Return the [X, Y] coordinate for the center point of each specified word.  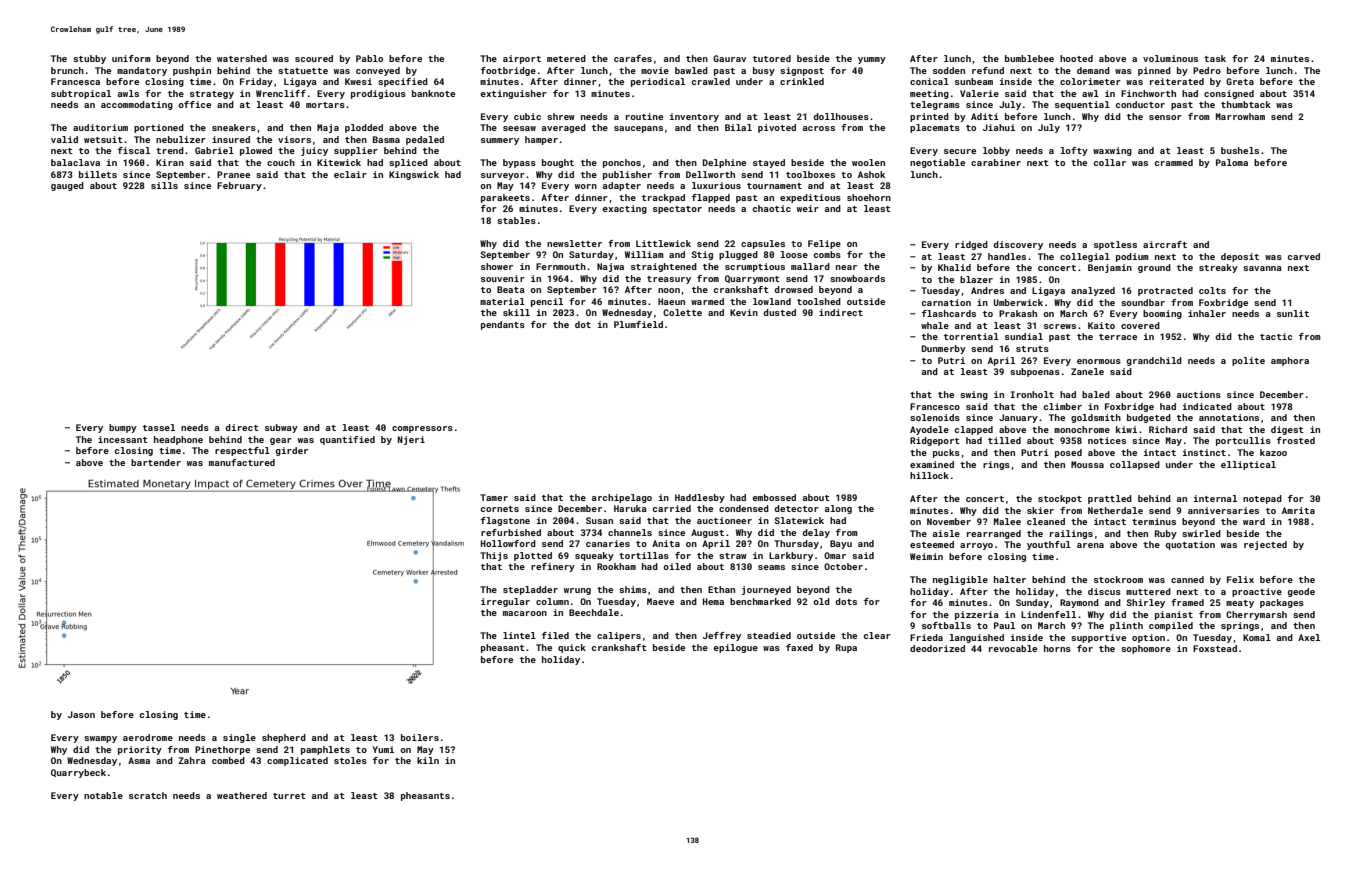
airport [522, 59]
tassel [159, 427]
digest [1287, 430]
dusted [779, 312]
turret [289, 796]
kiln [428, 760]
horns [1057, 648]
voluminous [1170, 58]
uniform [131, 58]
